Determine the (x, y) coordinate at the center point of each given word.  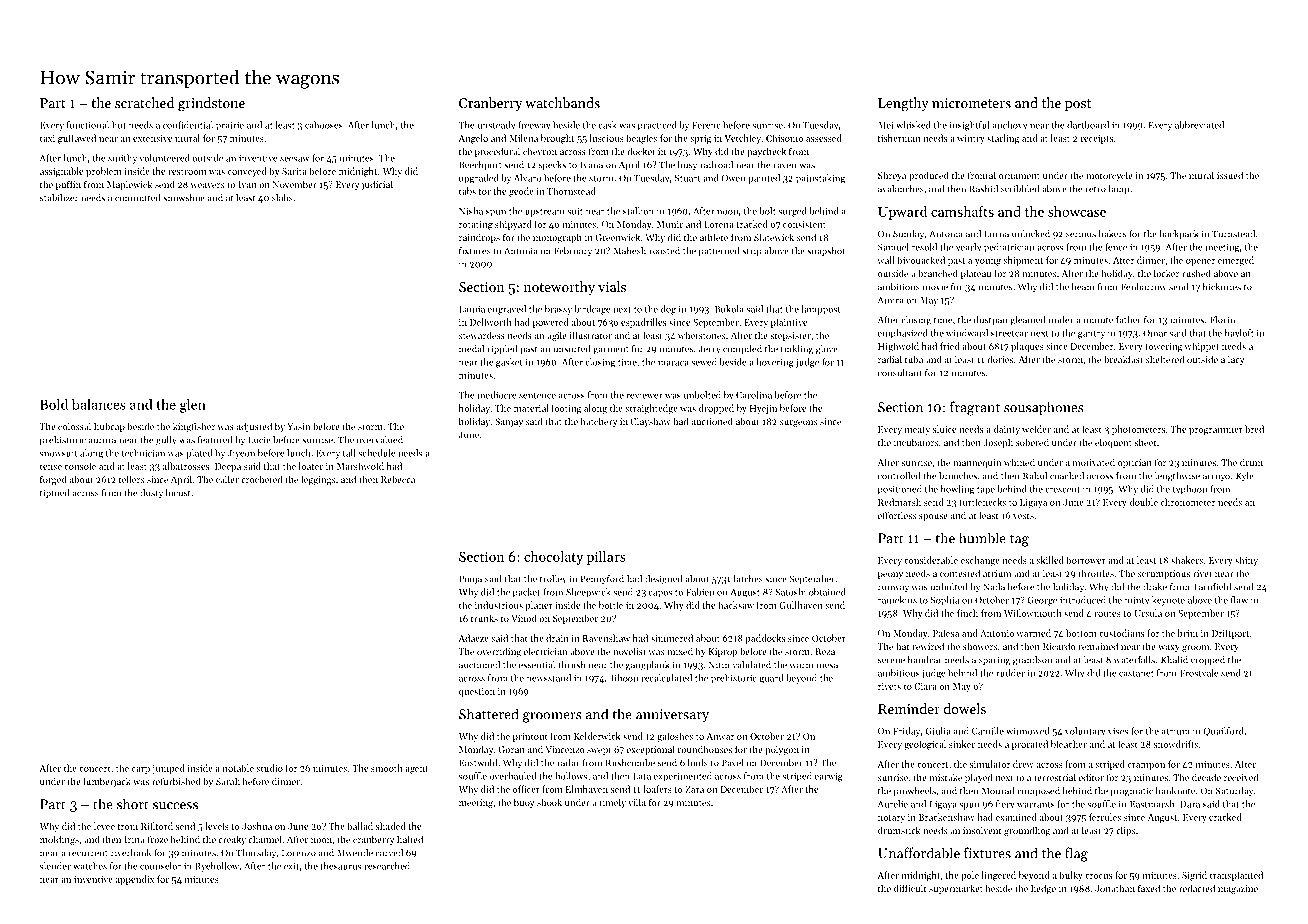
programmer (1216, 431)
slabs (282, 198)
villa (637, 802)
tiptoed (55, 494)
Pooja (470, 580)
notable (238, 768)
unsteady (496, 126)
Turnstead (1233, 234)
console (80, 466)
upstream (545, 213)
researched (387, 866)
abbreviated (1199, 125)
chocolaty (553, 558)
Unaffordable (919, 853)
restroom (187, 172)
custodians (1121, 633)
